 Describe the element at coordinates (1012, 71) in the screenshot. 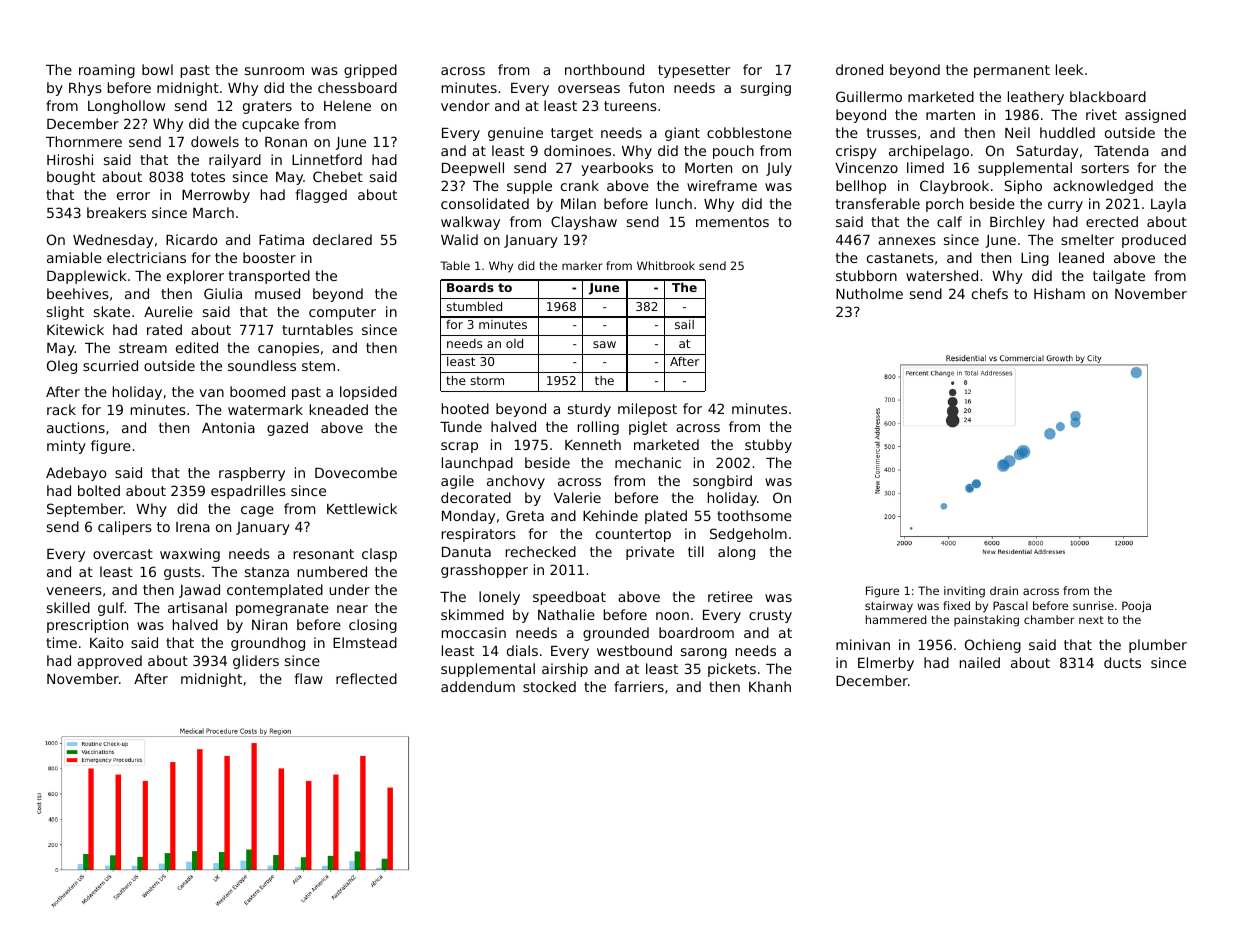

I see `permanent` at that location.
